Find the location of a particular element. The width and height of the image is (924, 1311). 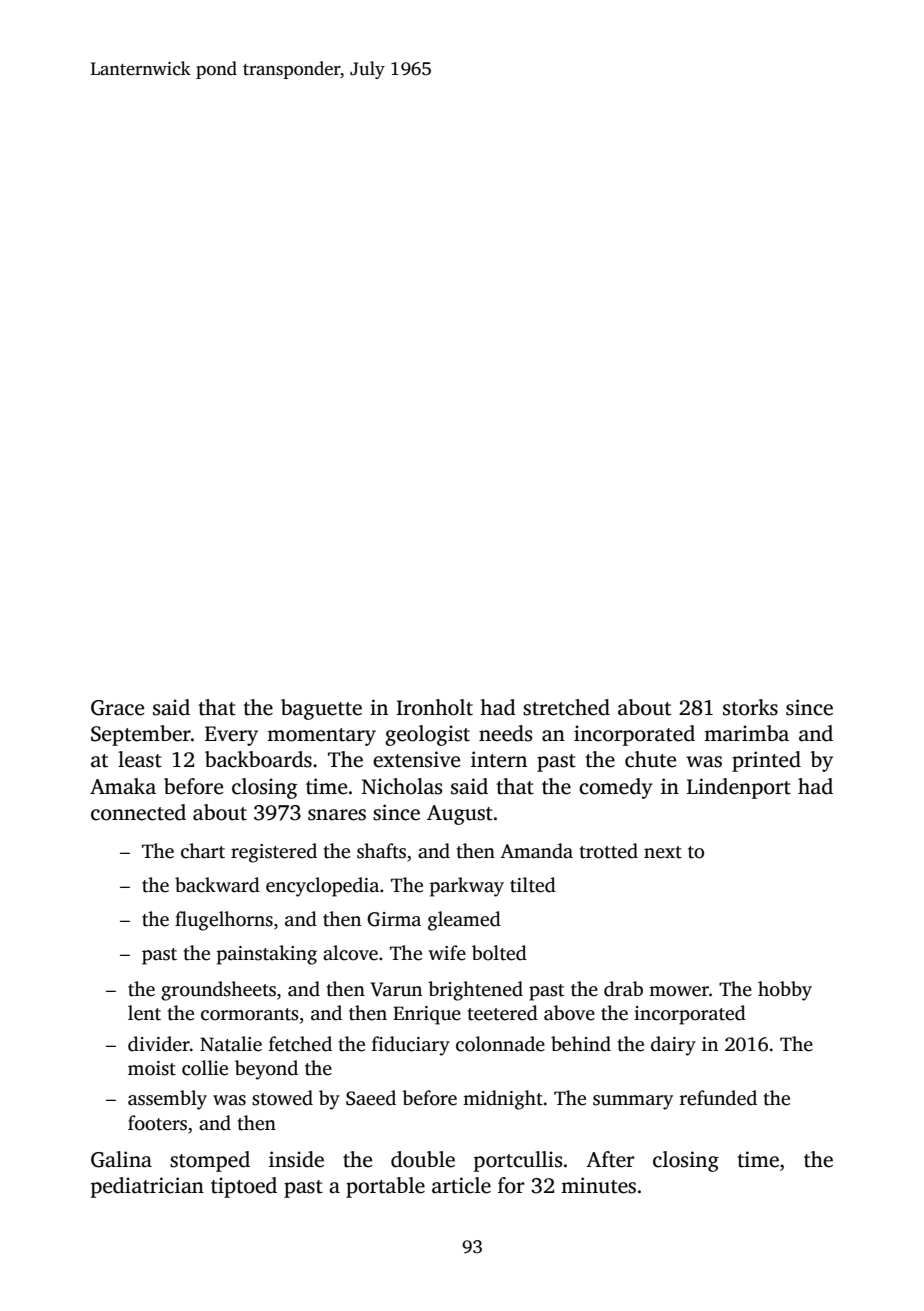

stomped is located at coordinates (210, 1161).
